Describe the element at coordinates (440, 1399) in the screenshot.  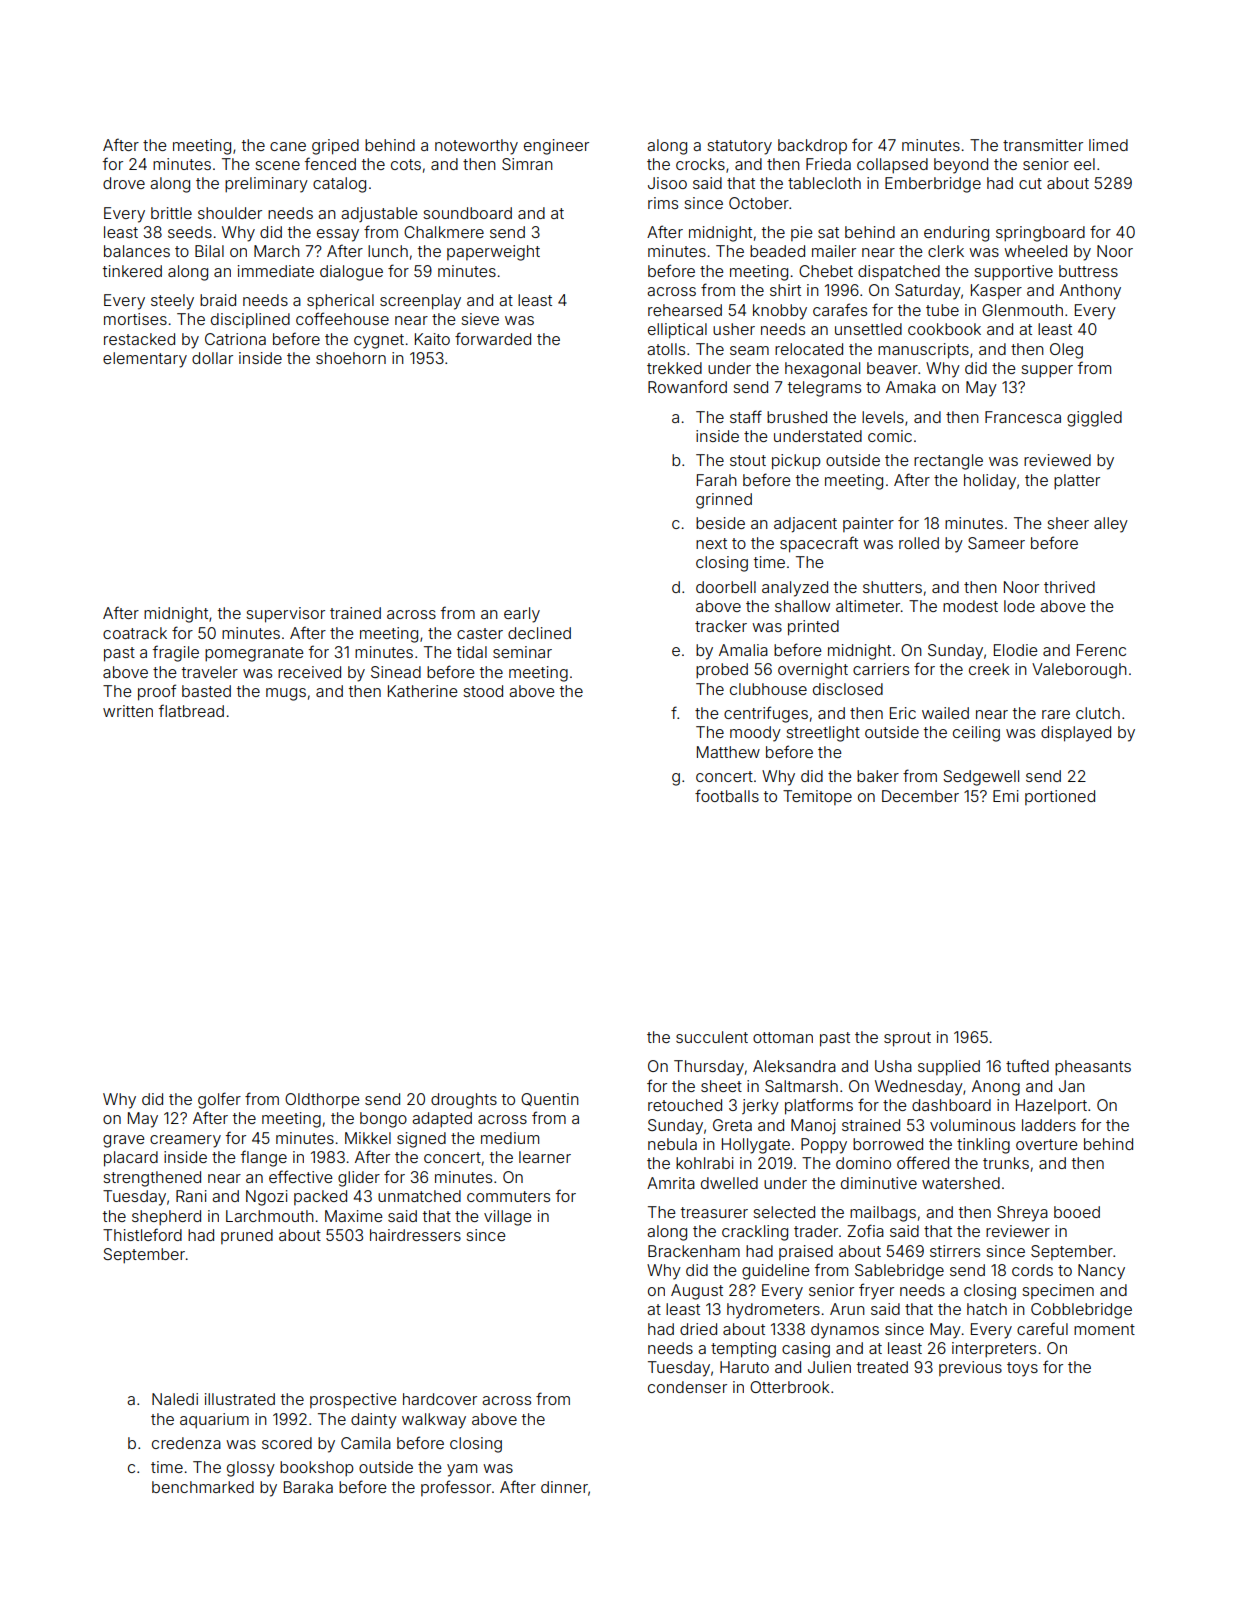
I see `hardcover` at that location.
